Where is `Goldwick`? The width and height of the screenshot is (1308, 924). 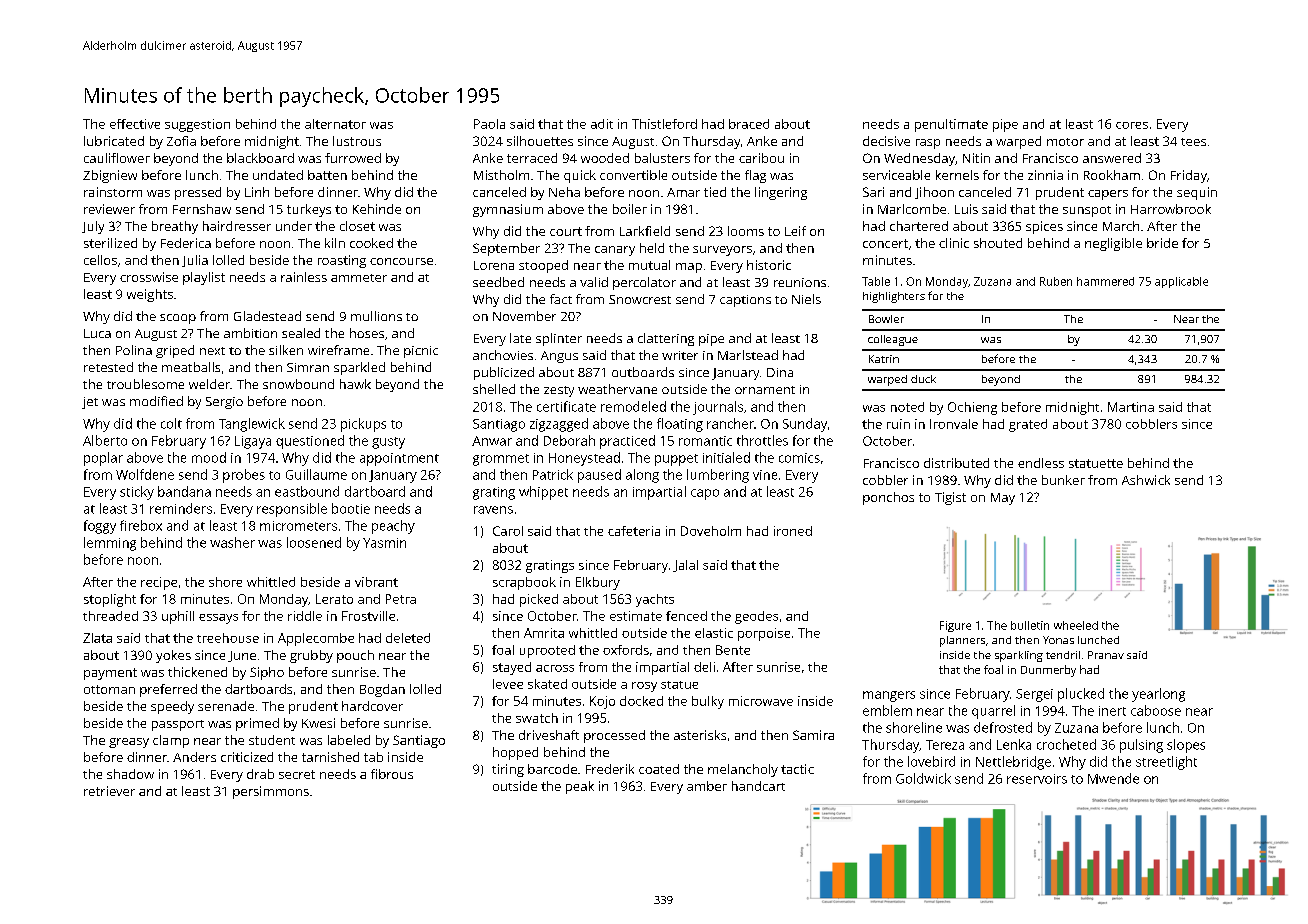
Goldwick is located at coordinates (923, 778).
